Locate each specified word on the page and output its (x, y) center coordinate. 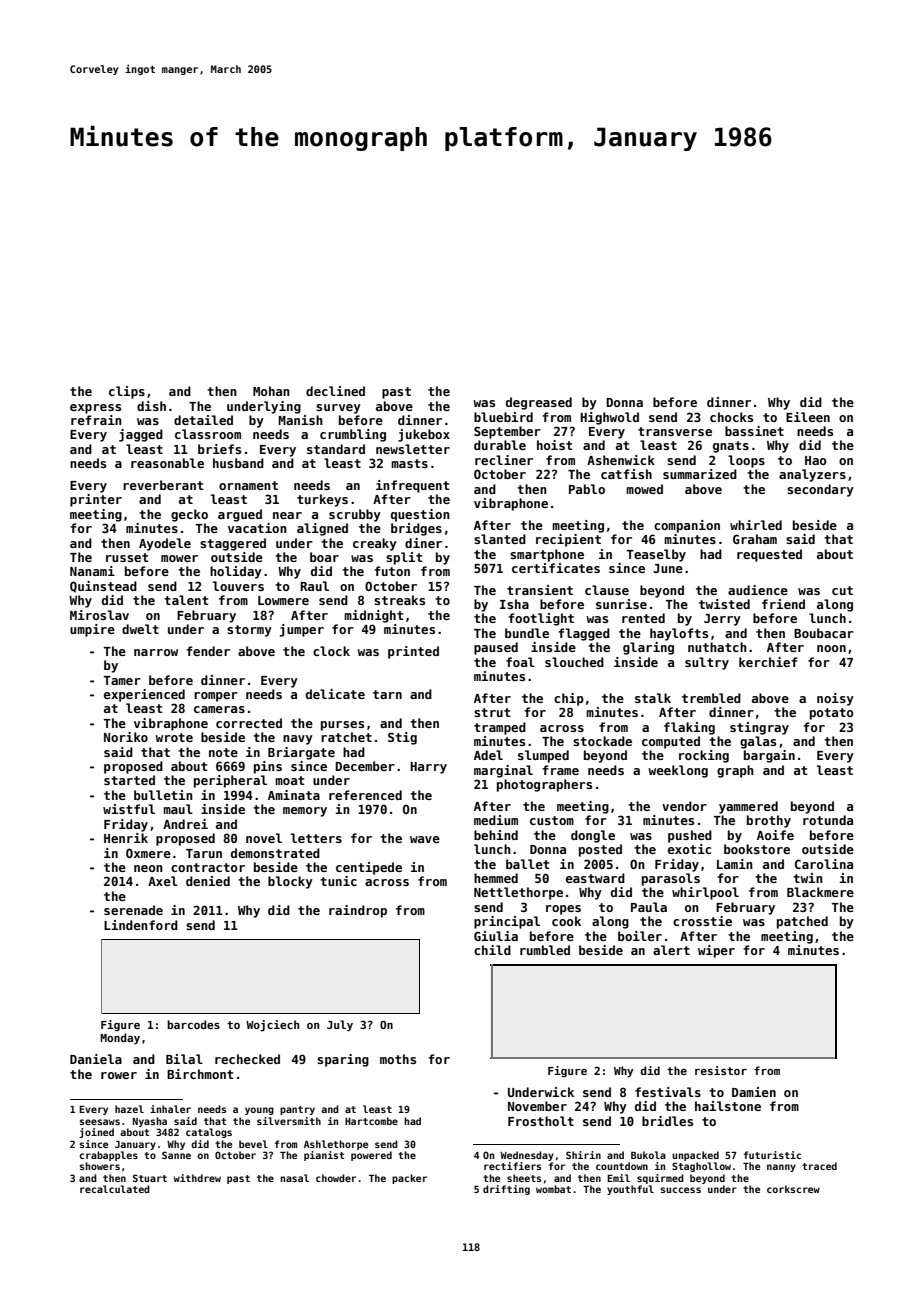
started (129, 780)
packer (410, 1179)
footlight (541, 619)
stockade (602, 741)
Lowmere (283, 600)
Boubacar (824, 633)
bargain (769, 756)
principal (507, 922)
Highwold (609, 418)
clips (127, 392)
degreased (539, 403)
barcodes (193, 1024)
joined (96, 1133)
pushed (690, 836)
